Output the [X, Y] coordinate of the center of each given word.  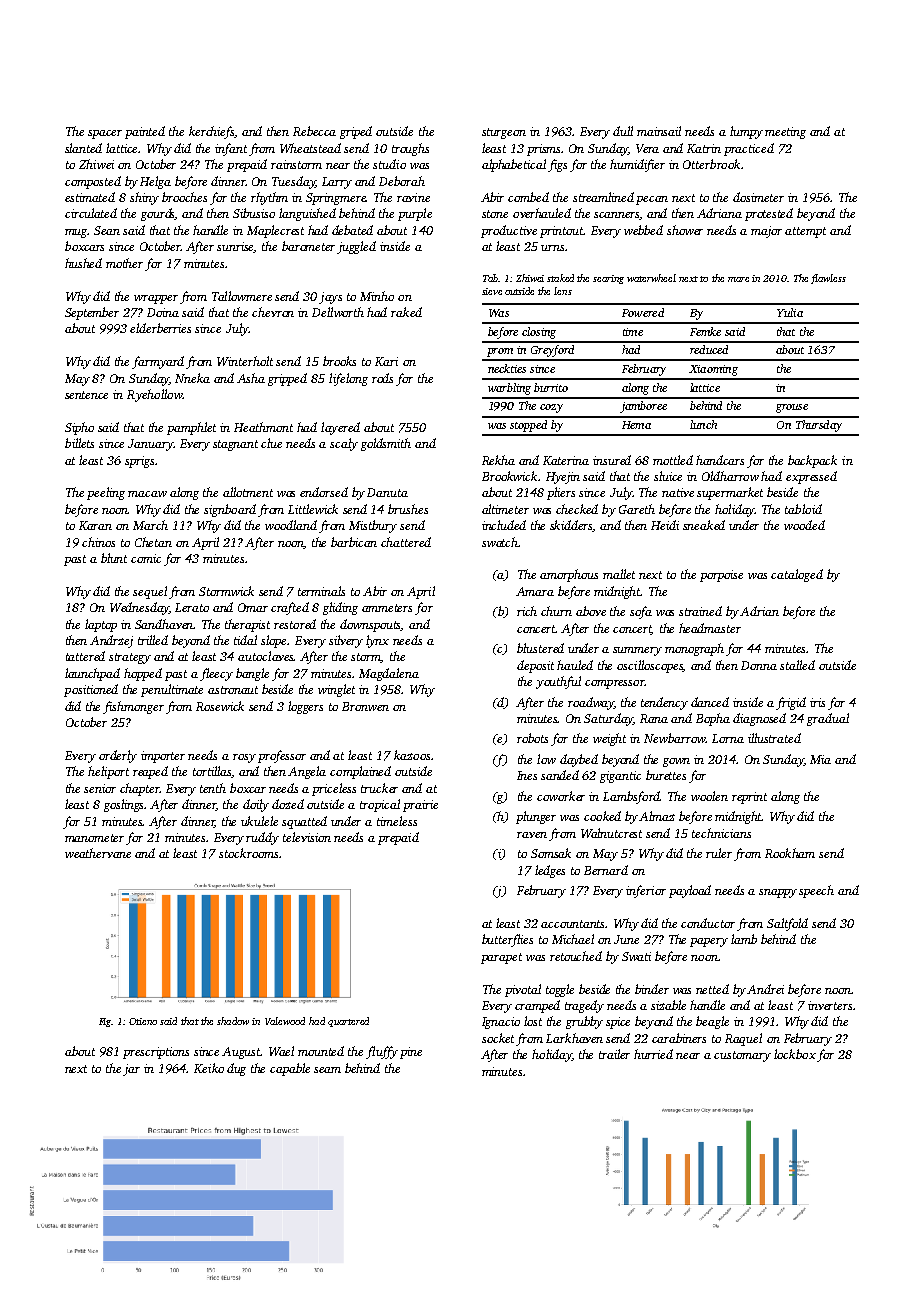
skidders [571, 526]
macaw [147, 494]
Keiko [209, 1068]
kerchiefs [212, 132]
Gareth [637, 509]
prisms [544, 150]
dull [623, 131]
